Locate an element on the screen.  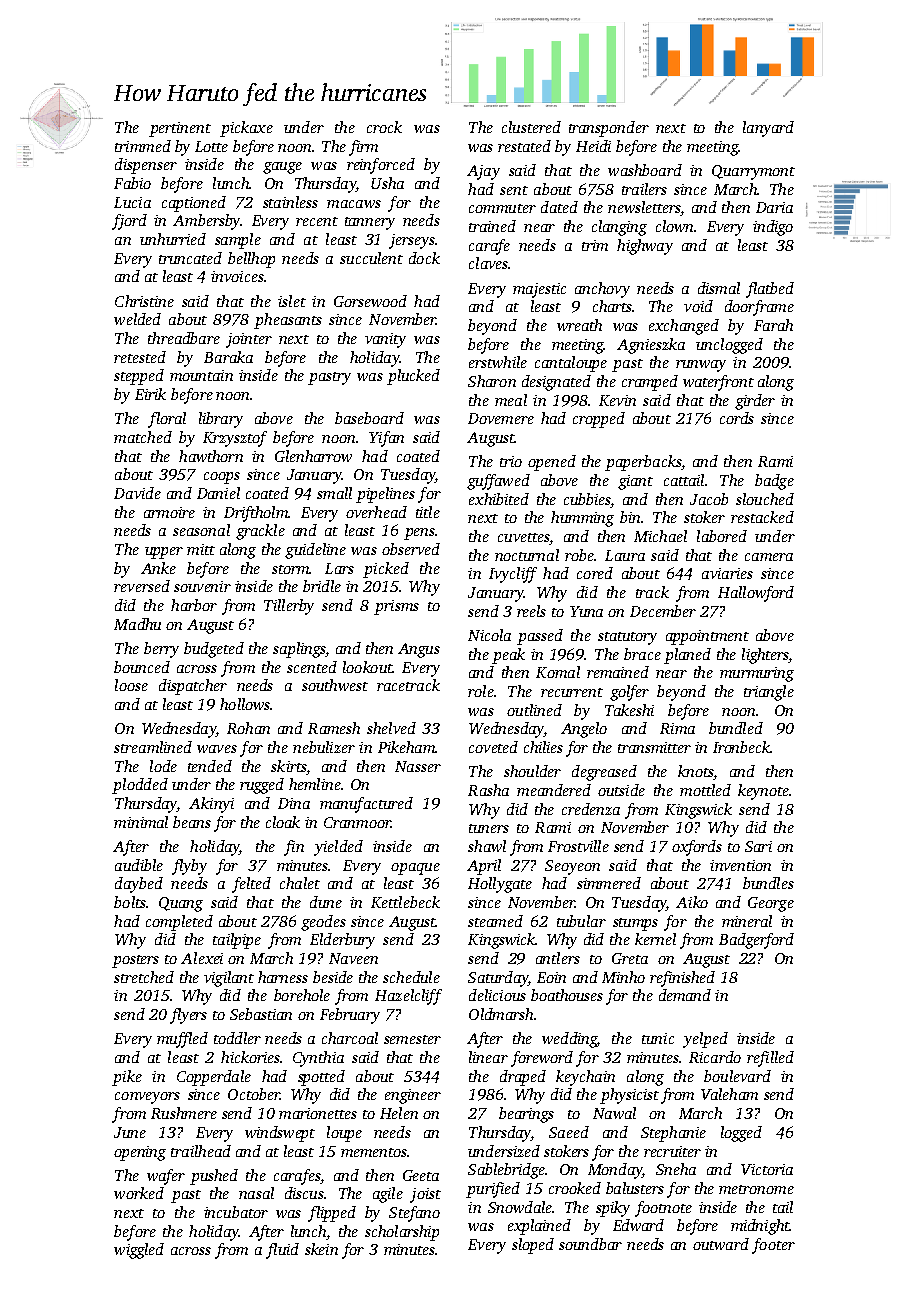
lanyard is located at coordinates (768, 129).
